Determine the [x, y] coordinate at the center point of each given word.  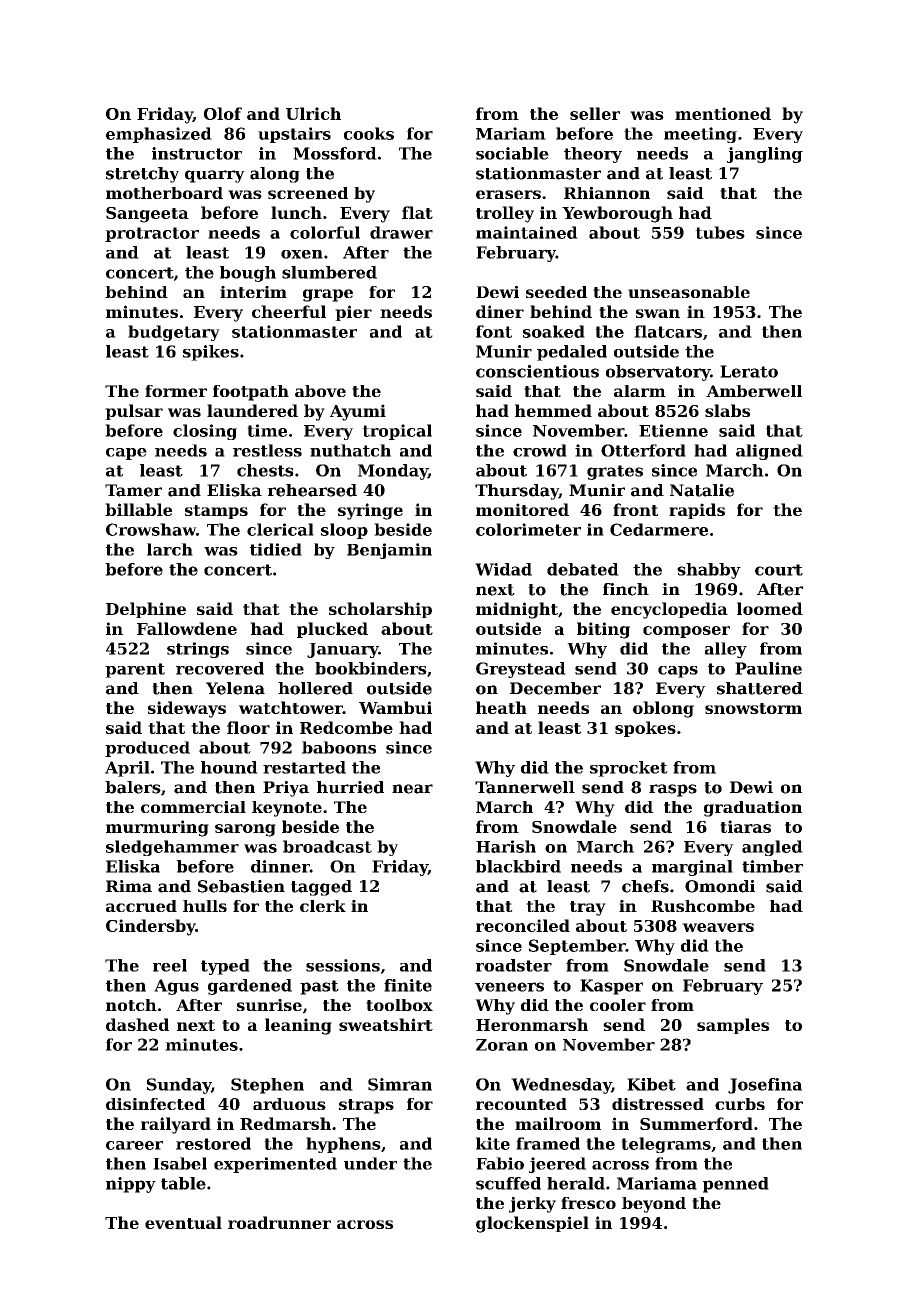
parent [135, 670]
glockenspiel [532, 1224]
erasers [508, 194]
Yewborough [617, 214]
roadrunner [279, 1222]
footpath [251, 393]
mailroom [558, 1123]
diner [500, 311]
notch [131, 1005]
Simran [400, 1084]
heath [501, 707]
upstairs [294, 135]
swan [658, 313]
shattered [760, 688]
